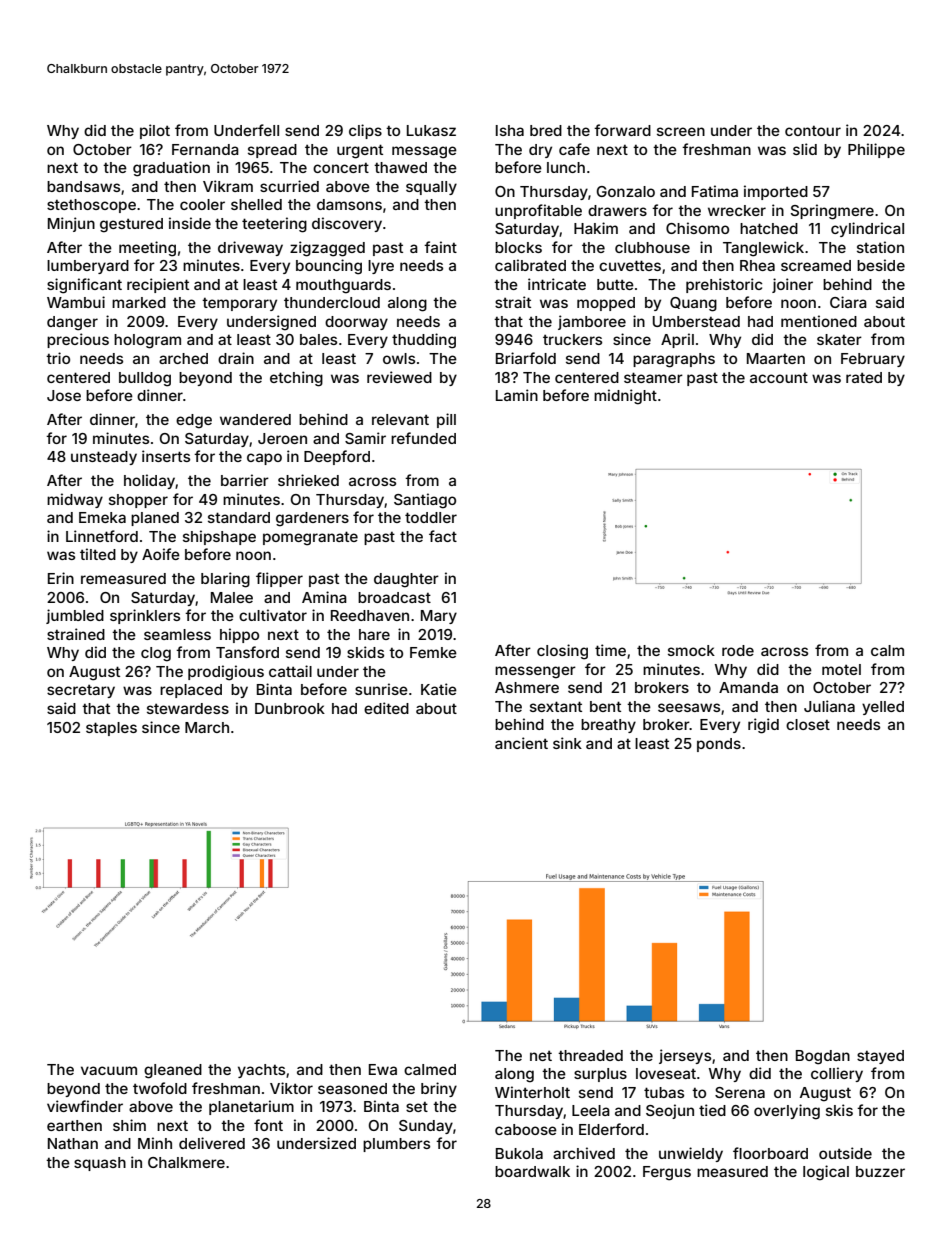  Describe the element at coordinates (770, 1153) in the page. I see `floorboard` at that location.
